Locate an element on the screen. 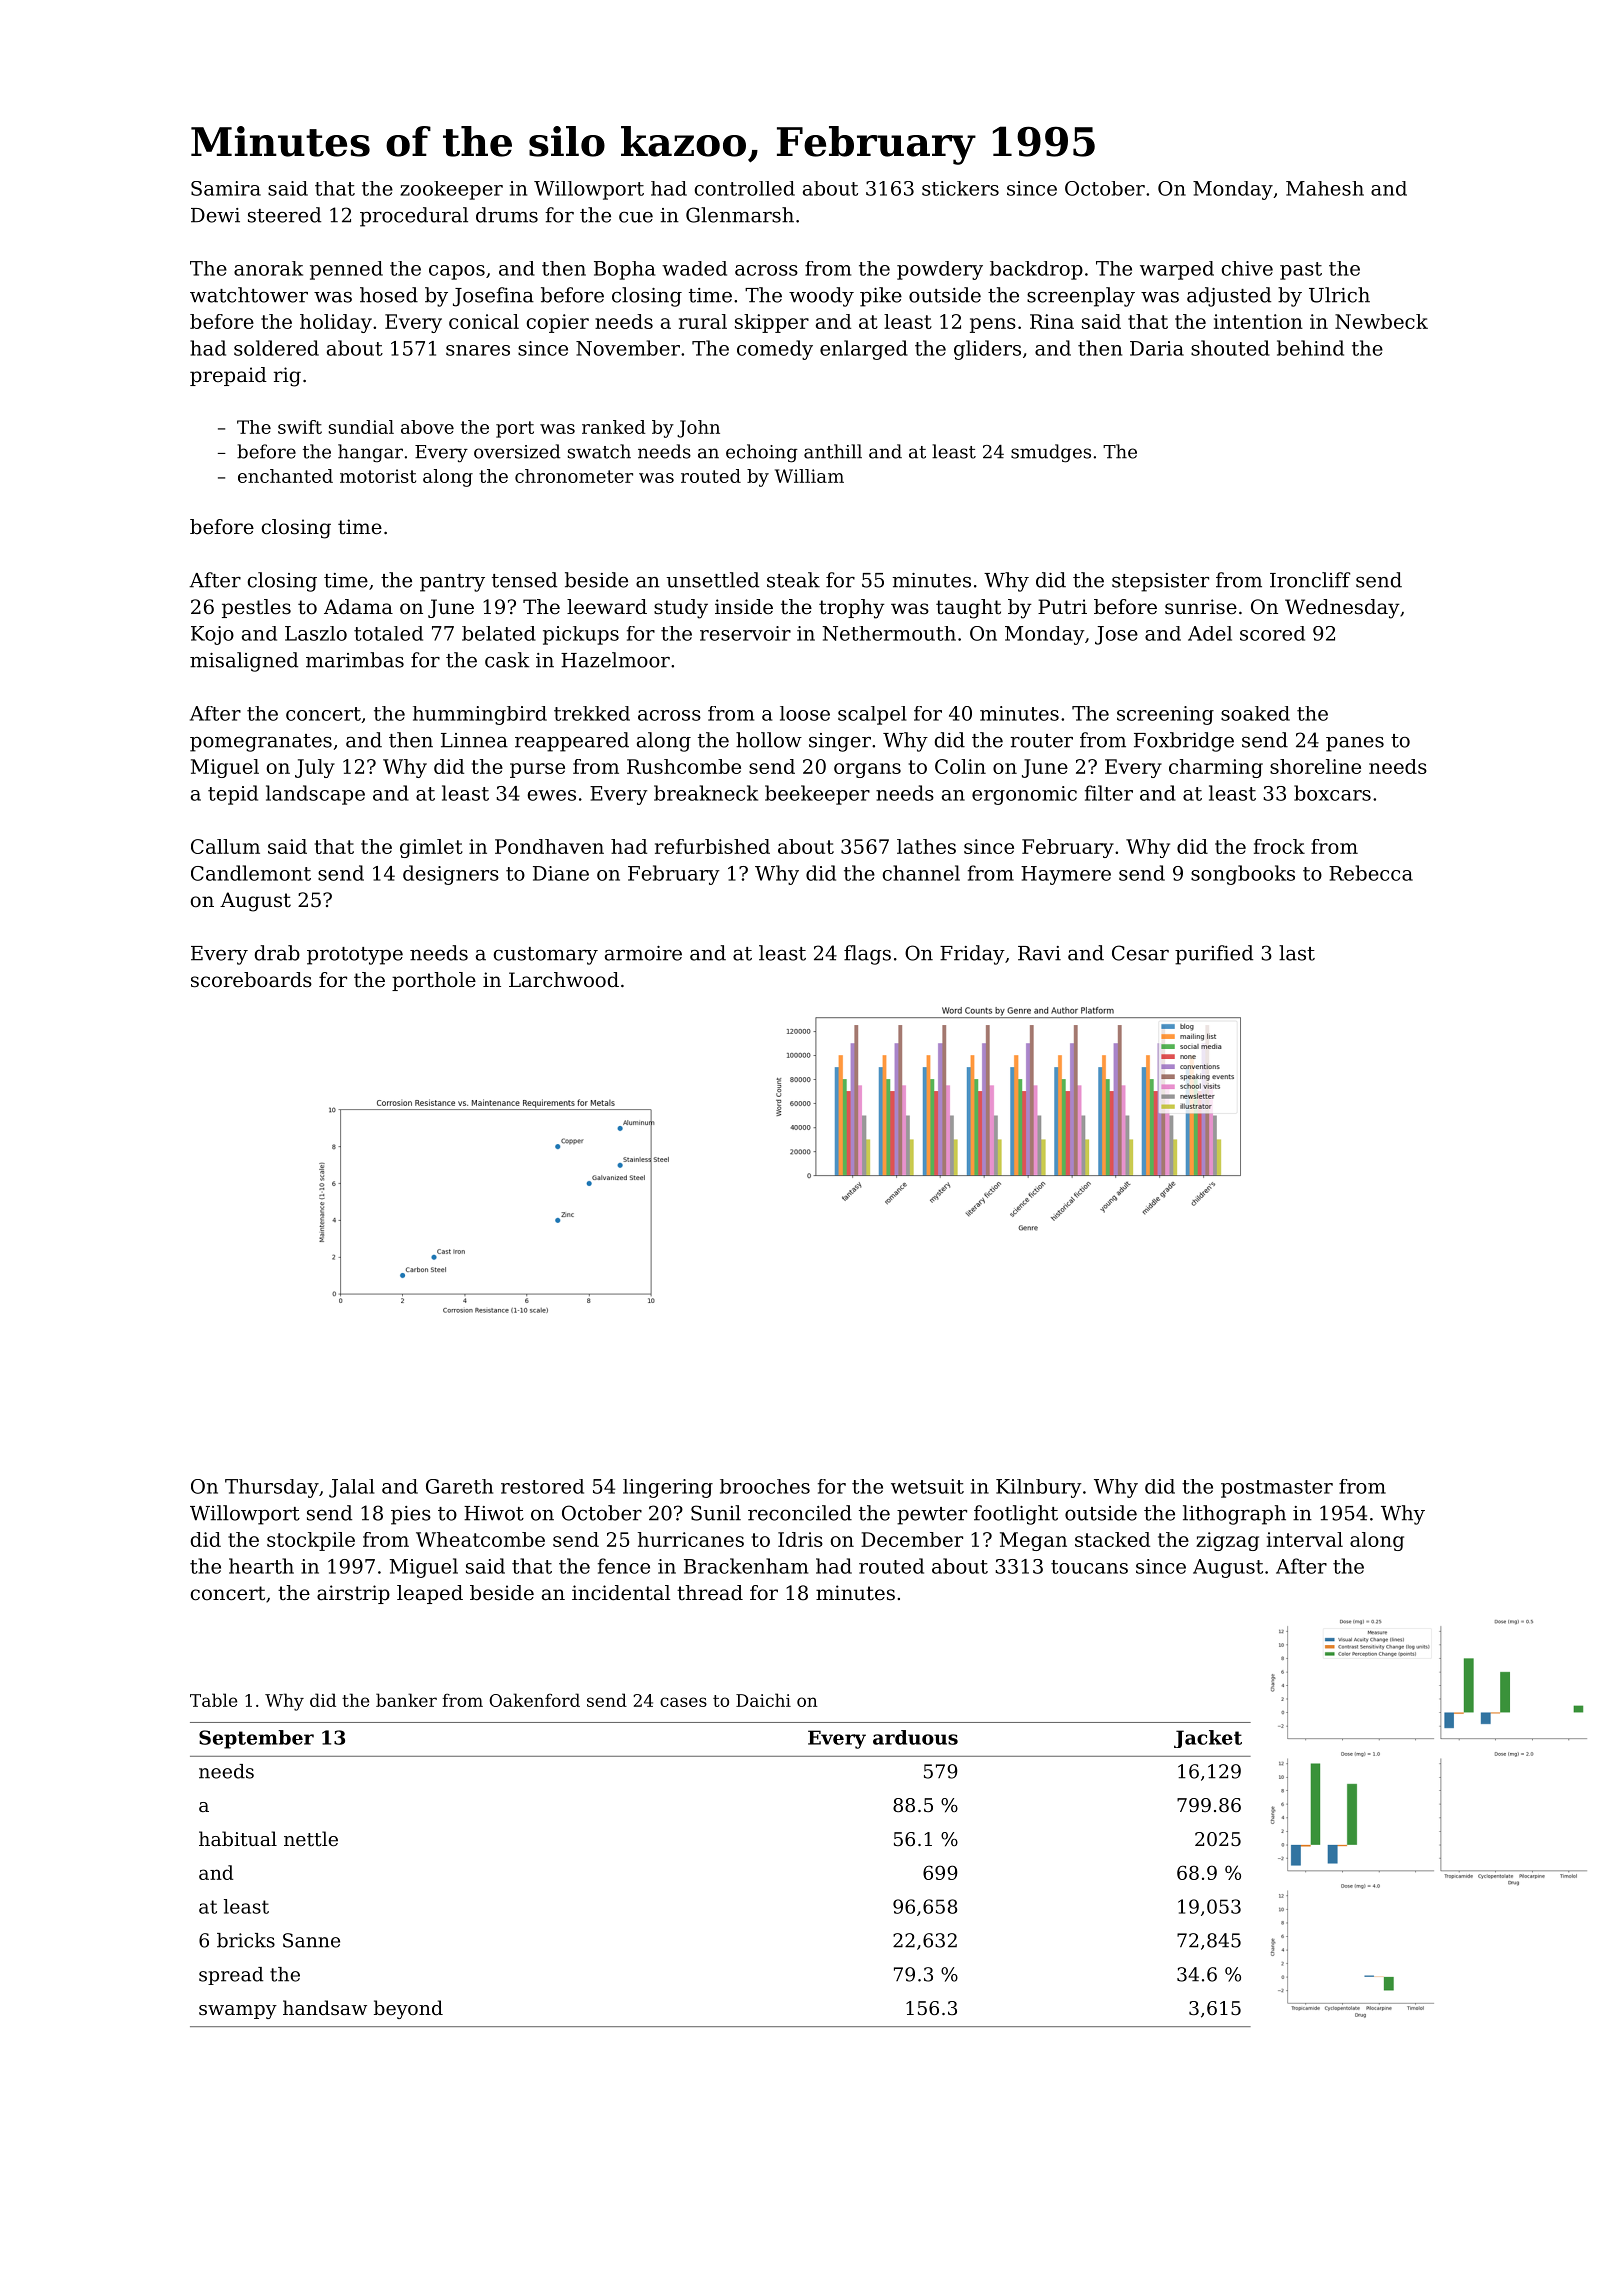 Image resolution: width=1620 pixels, height=2292 pixels. behind is located at coordinates (1310, 348).
